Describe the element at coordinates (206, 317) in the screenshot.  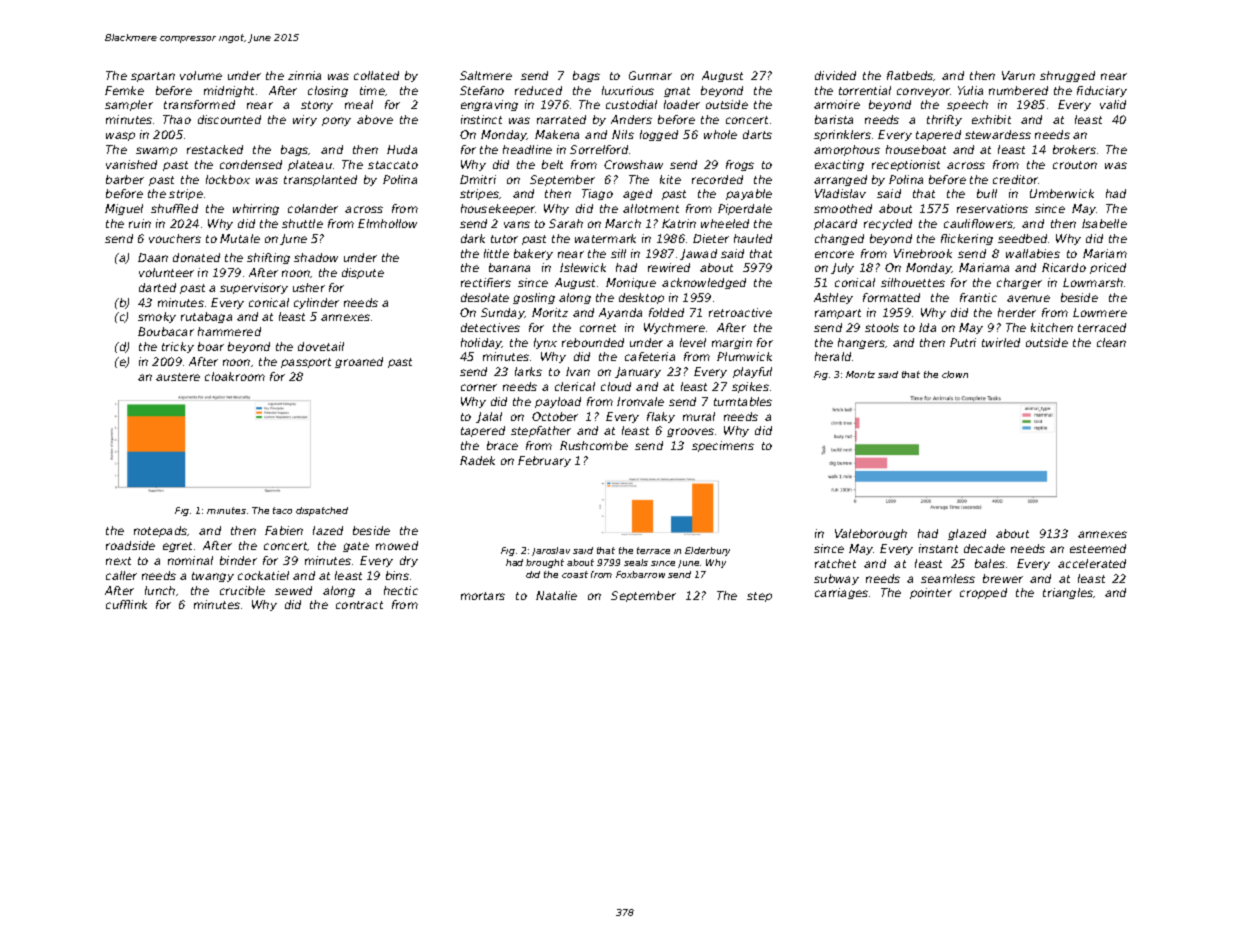
I see `rutabaga` at that location.
